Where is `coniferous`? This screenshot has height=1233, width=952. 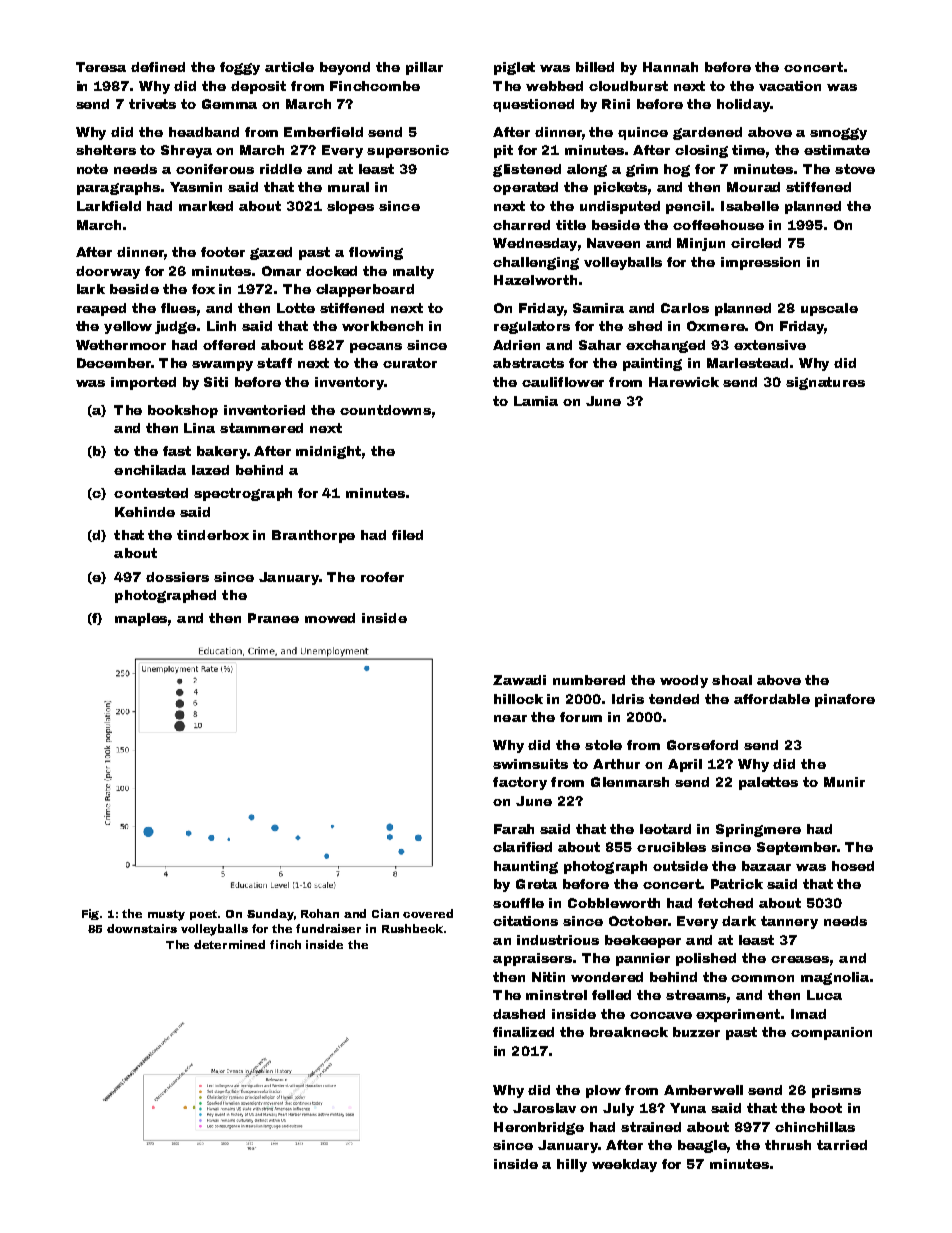
coniferous is located at coordinates (215, 169).
